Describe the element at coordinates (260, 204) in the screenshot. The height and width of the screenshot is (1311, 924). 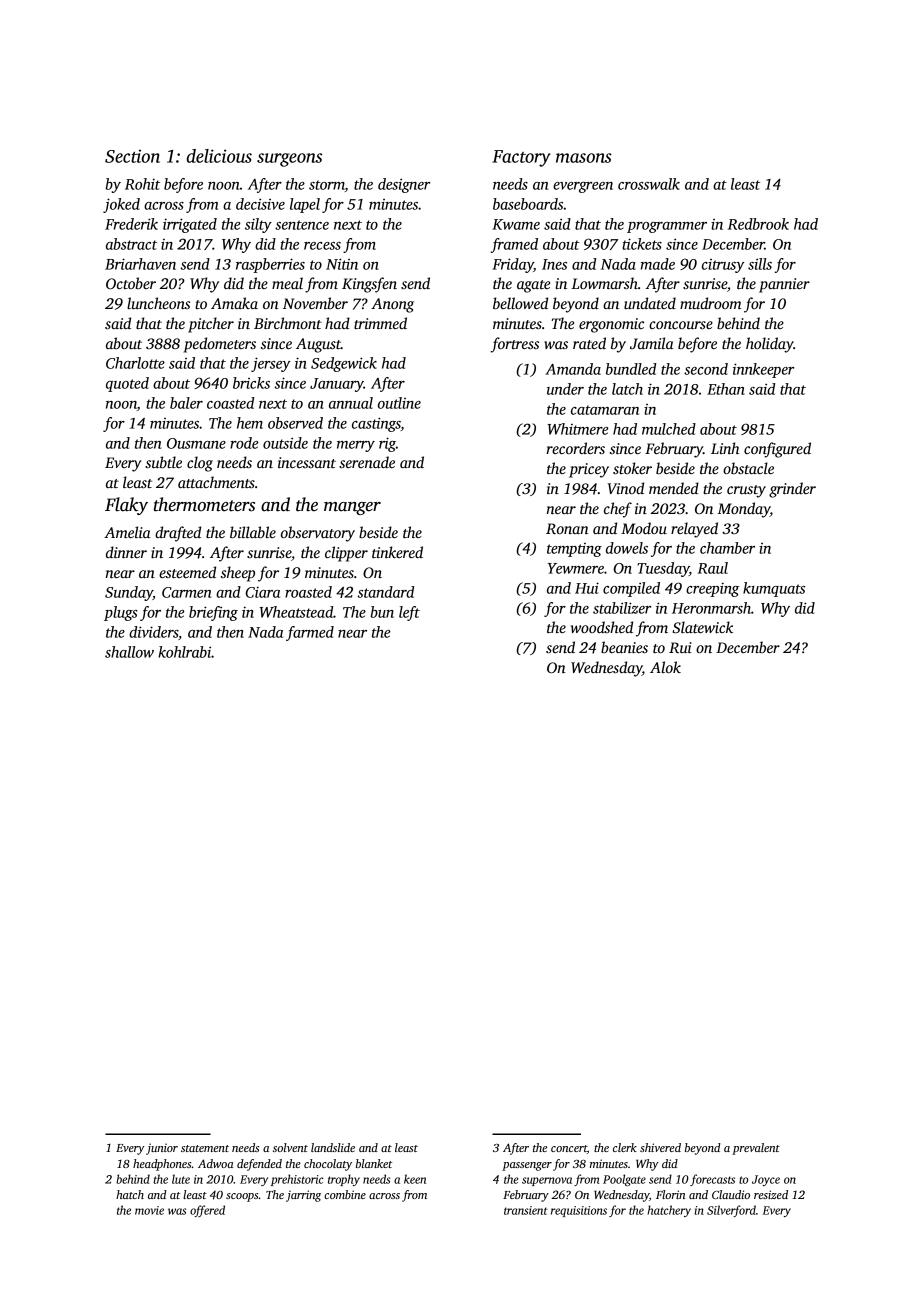
I see `decisive` at that location.
